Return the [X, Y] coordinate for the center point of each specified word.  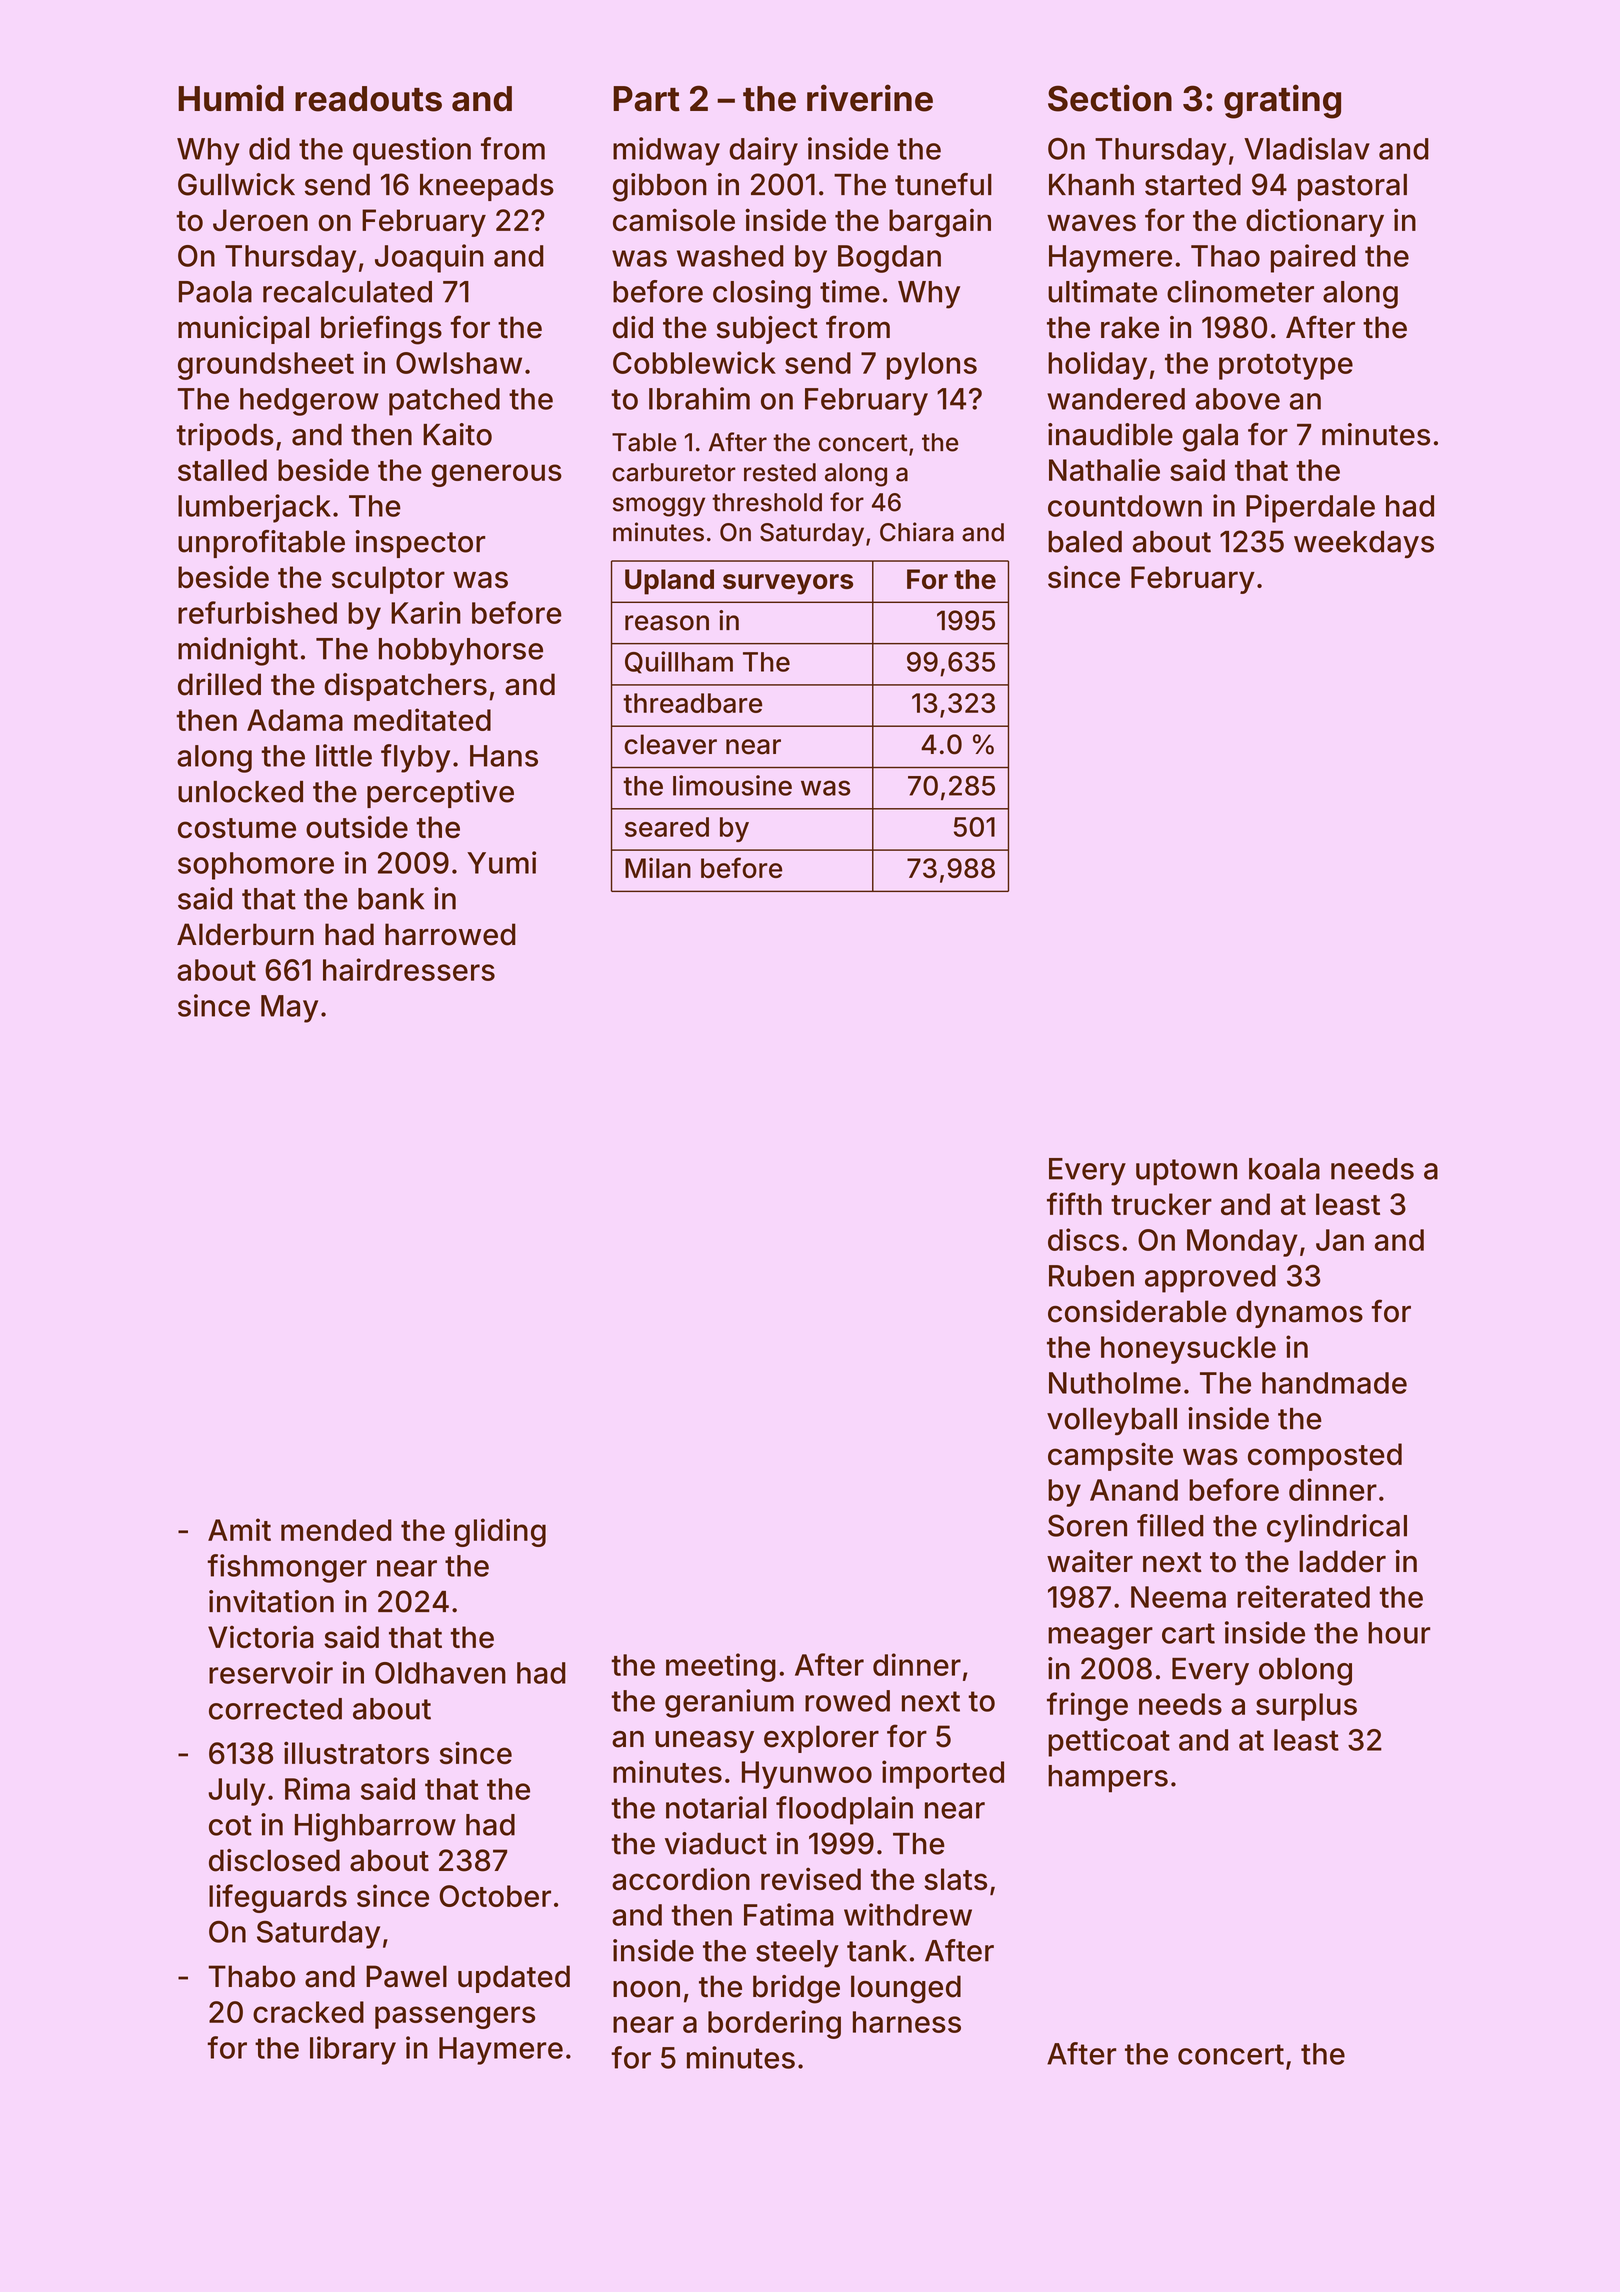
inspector [420, 544]
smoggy [659, 507]
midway [666, 151]
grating [1282, 101]
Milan [658, 868]
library [353, 2050]
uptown [1186, 1172]
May [289, 1009]
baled [1085, 542]
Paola [215, 292]
